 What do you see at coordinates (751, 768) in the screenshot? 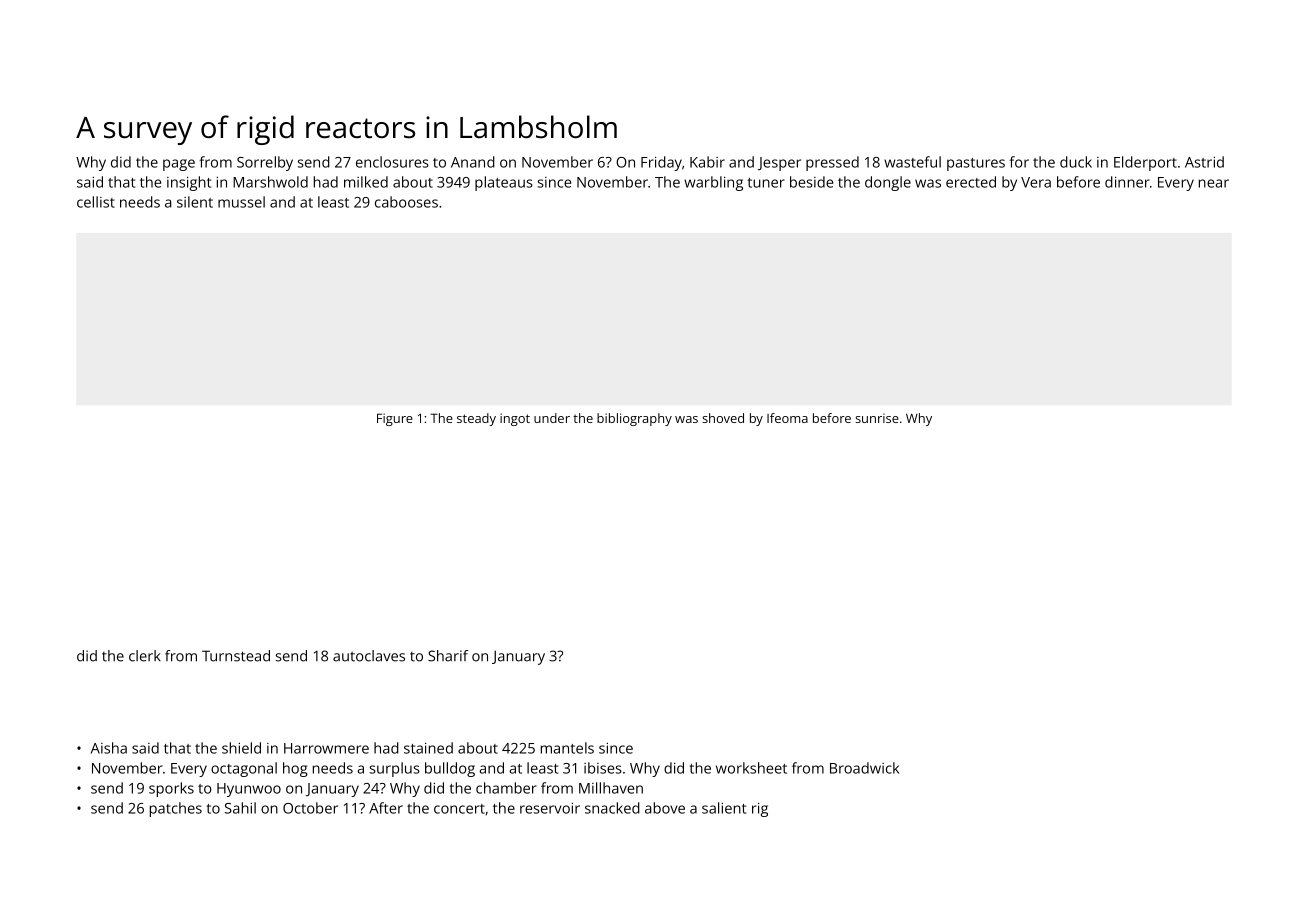
I see `worksheet` at bounding box center [751, 768].
